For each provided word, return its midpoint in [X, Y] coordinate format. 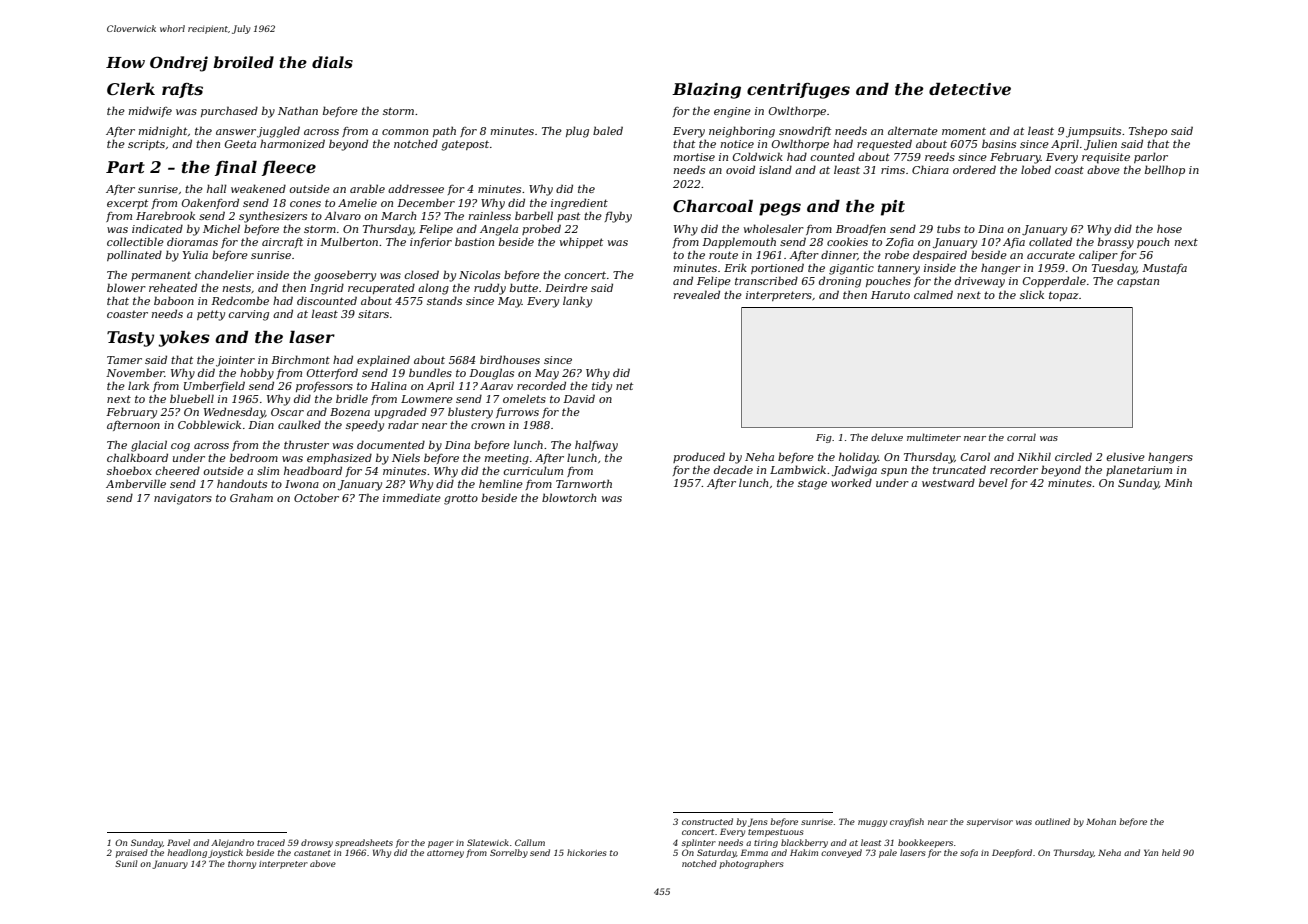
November [135, 372]
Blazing [706, 90]
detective [970, 88]
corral [1021, 437]
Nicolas [479, 275]
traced [271, 842]
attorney [445, 854]
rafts [182, 90]
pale [888, 853]
